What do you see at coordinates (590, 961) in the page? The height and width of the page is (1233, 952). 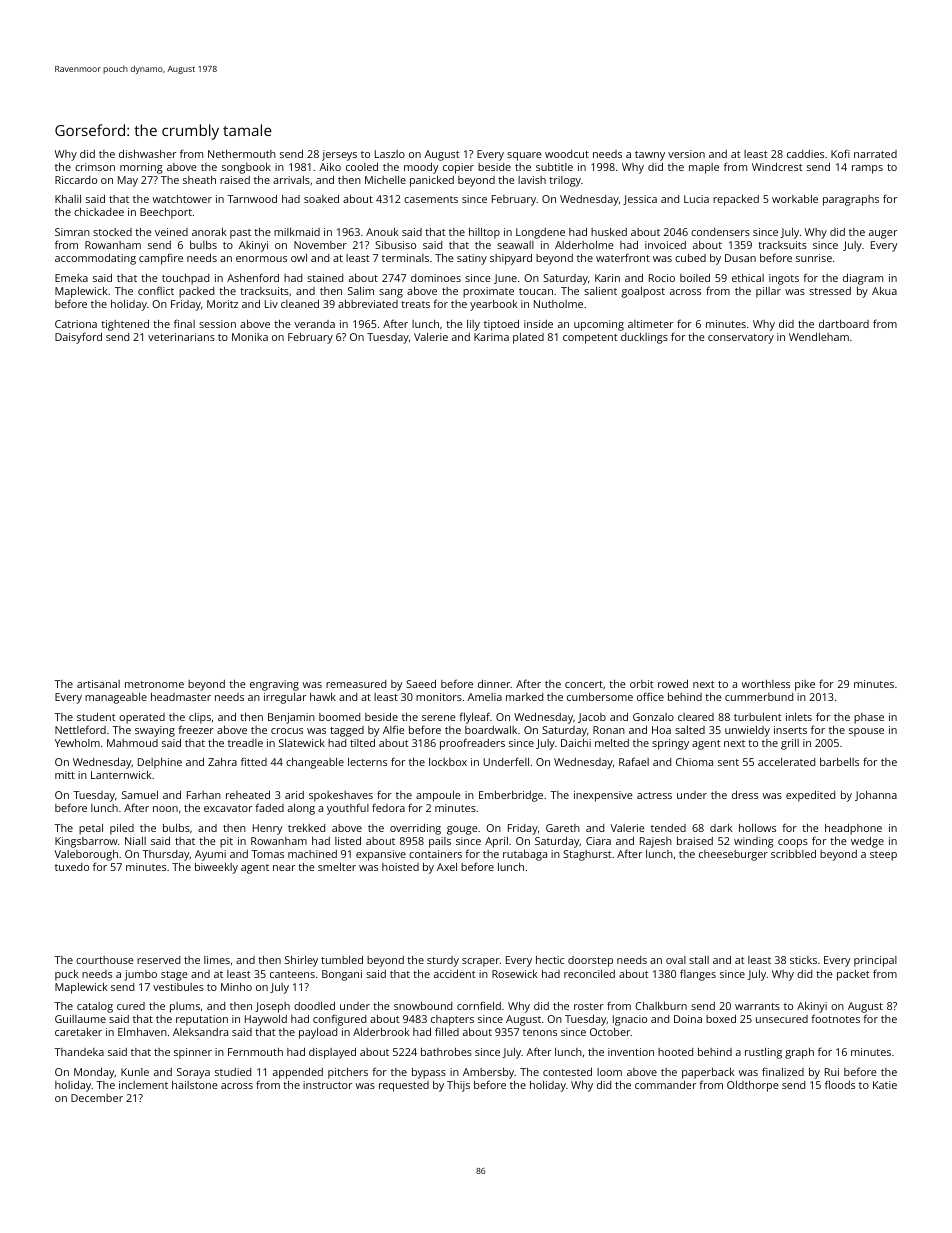 I see `doorstep` at bounding box center [590, 961].
